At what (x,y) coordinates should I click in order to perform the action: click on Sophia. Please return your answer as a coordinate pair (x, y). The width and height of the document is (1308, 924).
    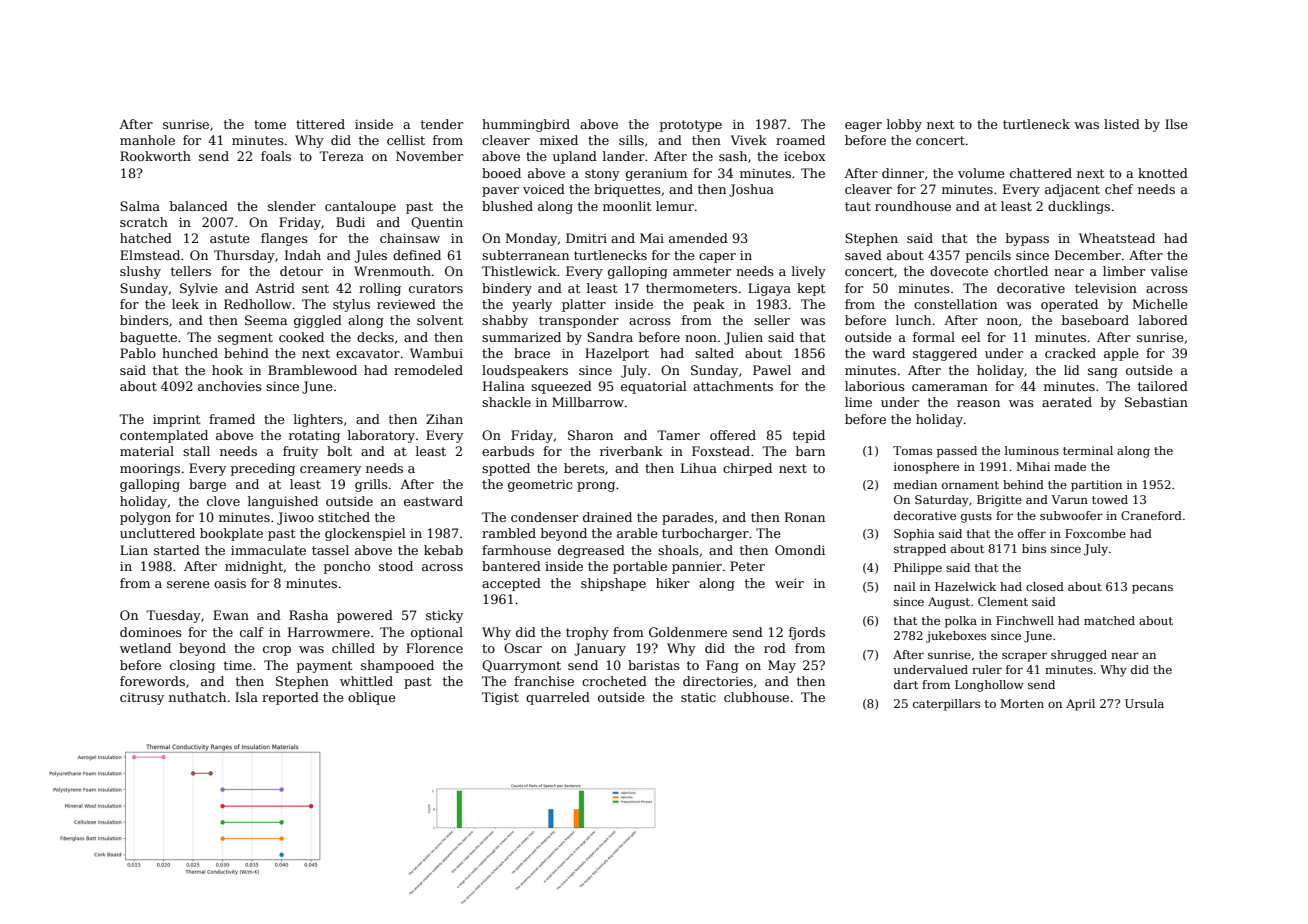
    Looking at the image, I should click on (914, 535).
